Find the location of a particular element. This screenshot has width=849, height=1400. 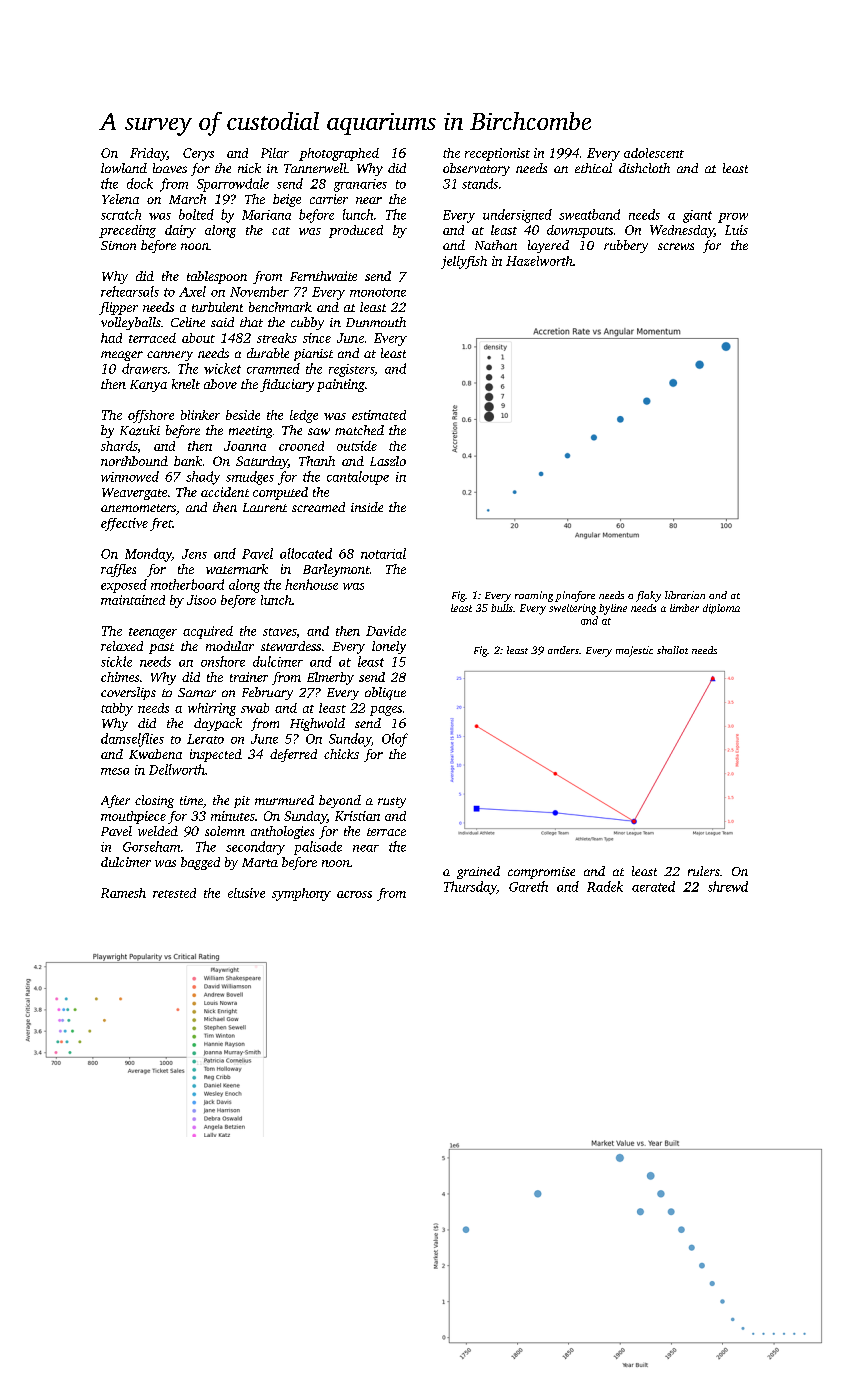

mouthpiece is located at coordinates (133, 817).
